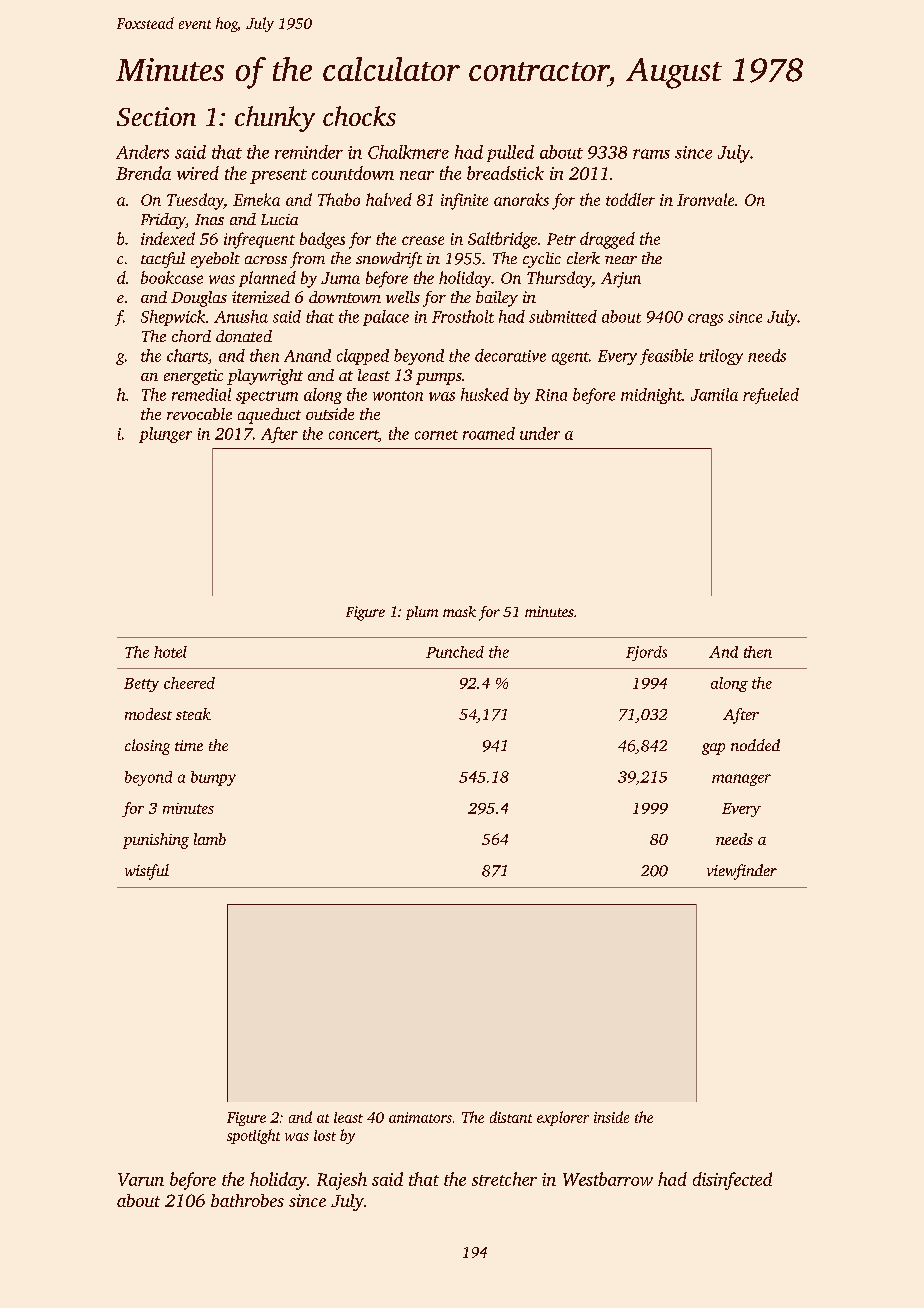 This document has width=924, height=1308. I want to click on Section, so click(156, 116).
